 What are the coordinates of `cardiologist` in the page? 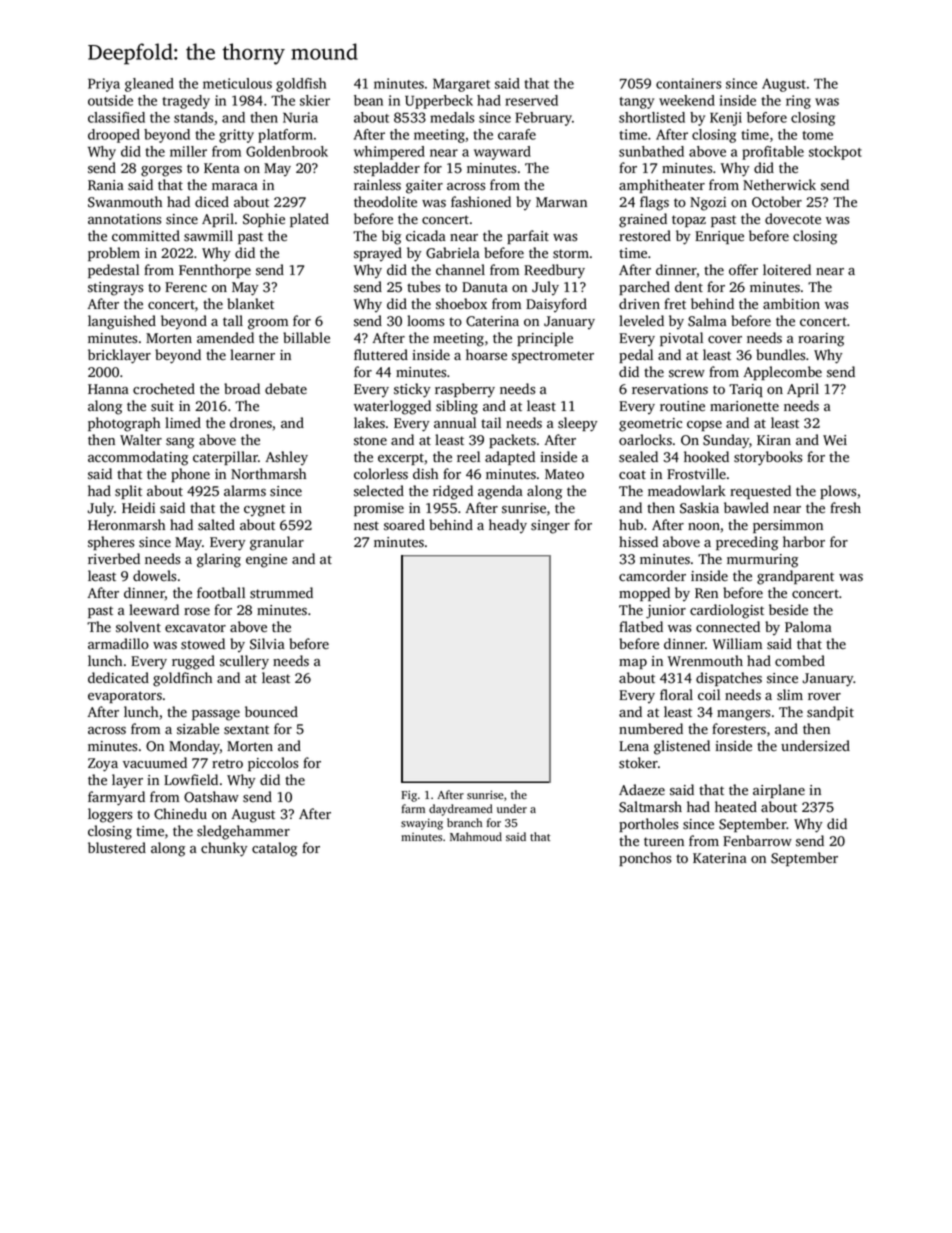 It's located at (727, 611).
